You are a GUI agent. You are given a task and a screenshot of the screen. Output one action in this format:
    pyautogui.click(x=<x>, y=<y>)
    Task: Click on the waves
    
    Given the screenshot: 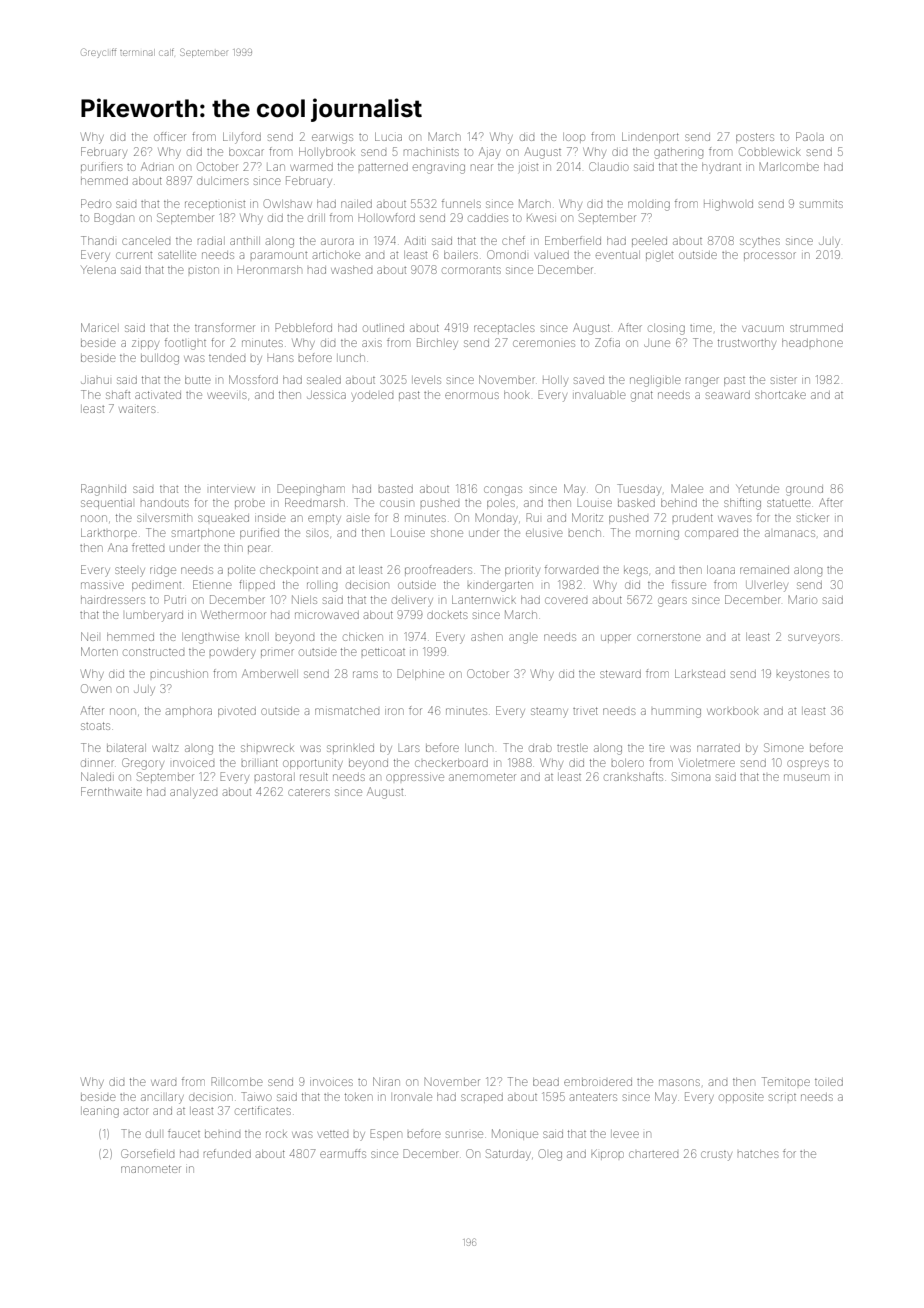 What is the action you would take?
    pyautogui.click(x=734, y=518)
